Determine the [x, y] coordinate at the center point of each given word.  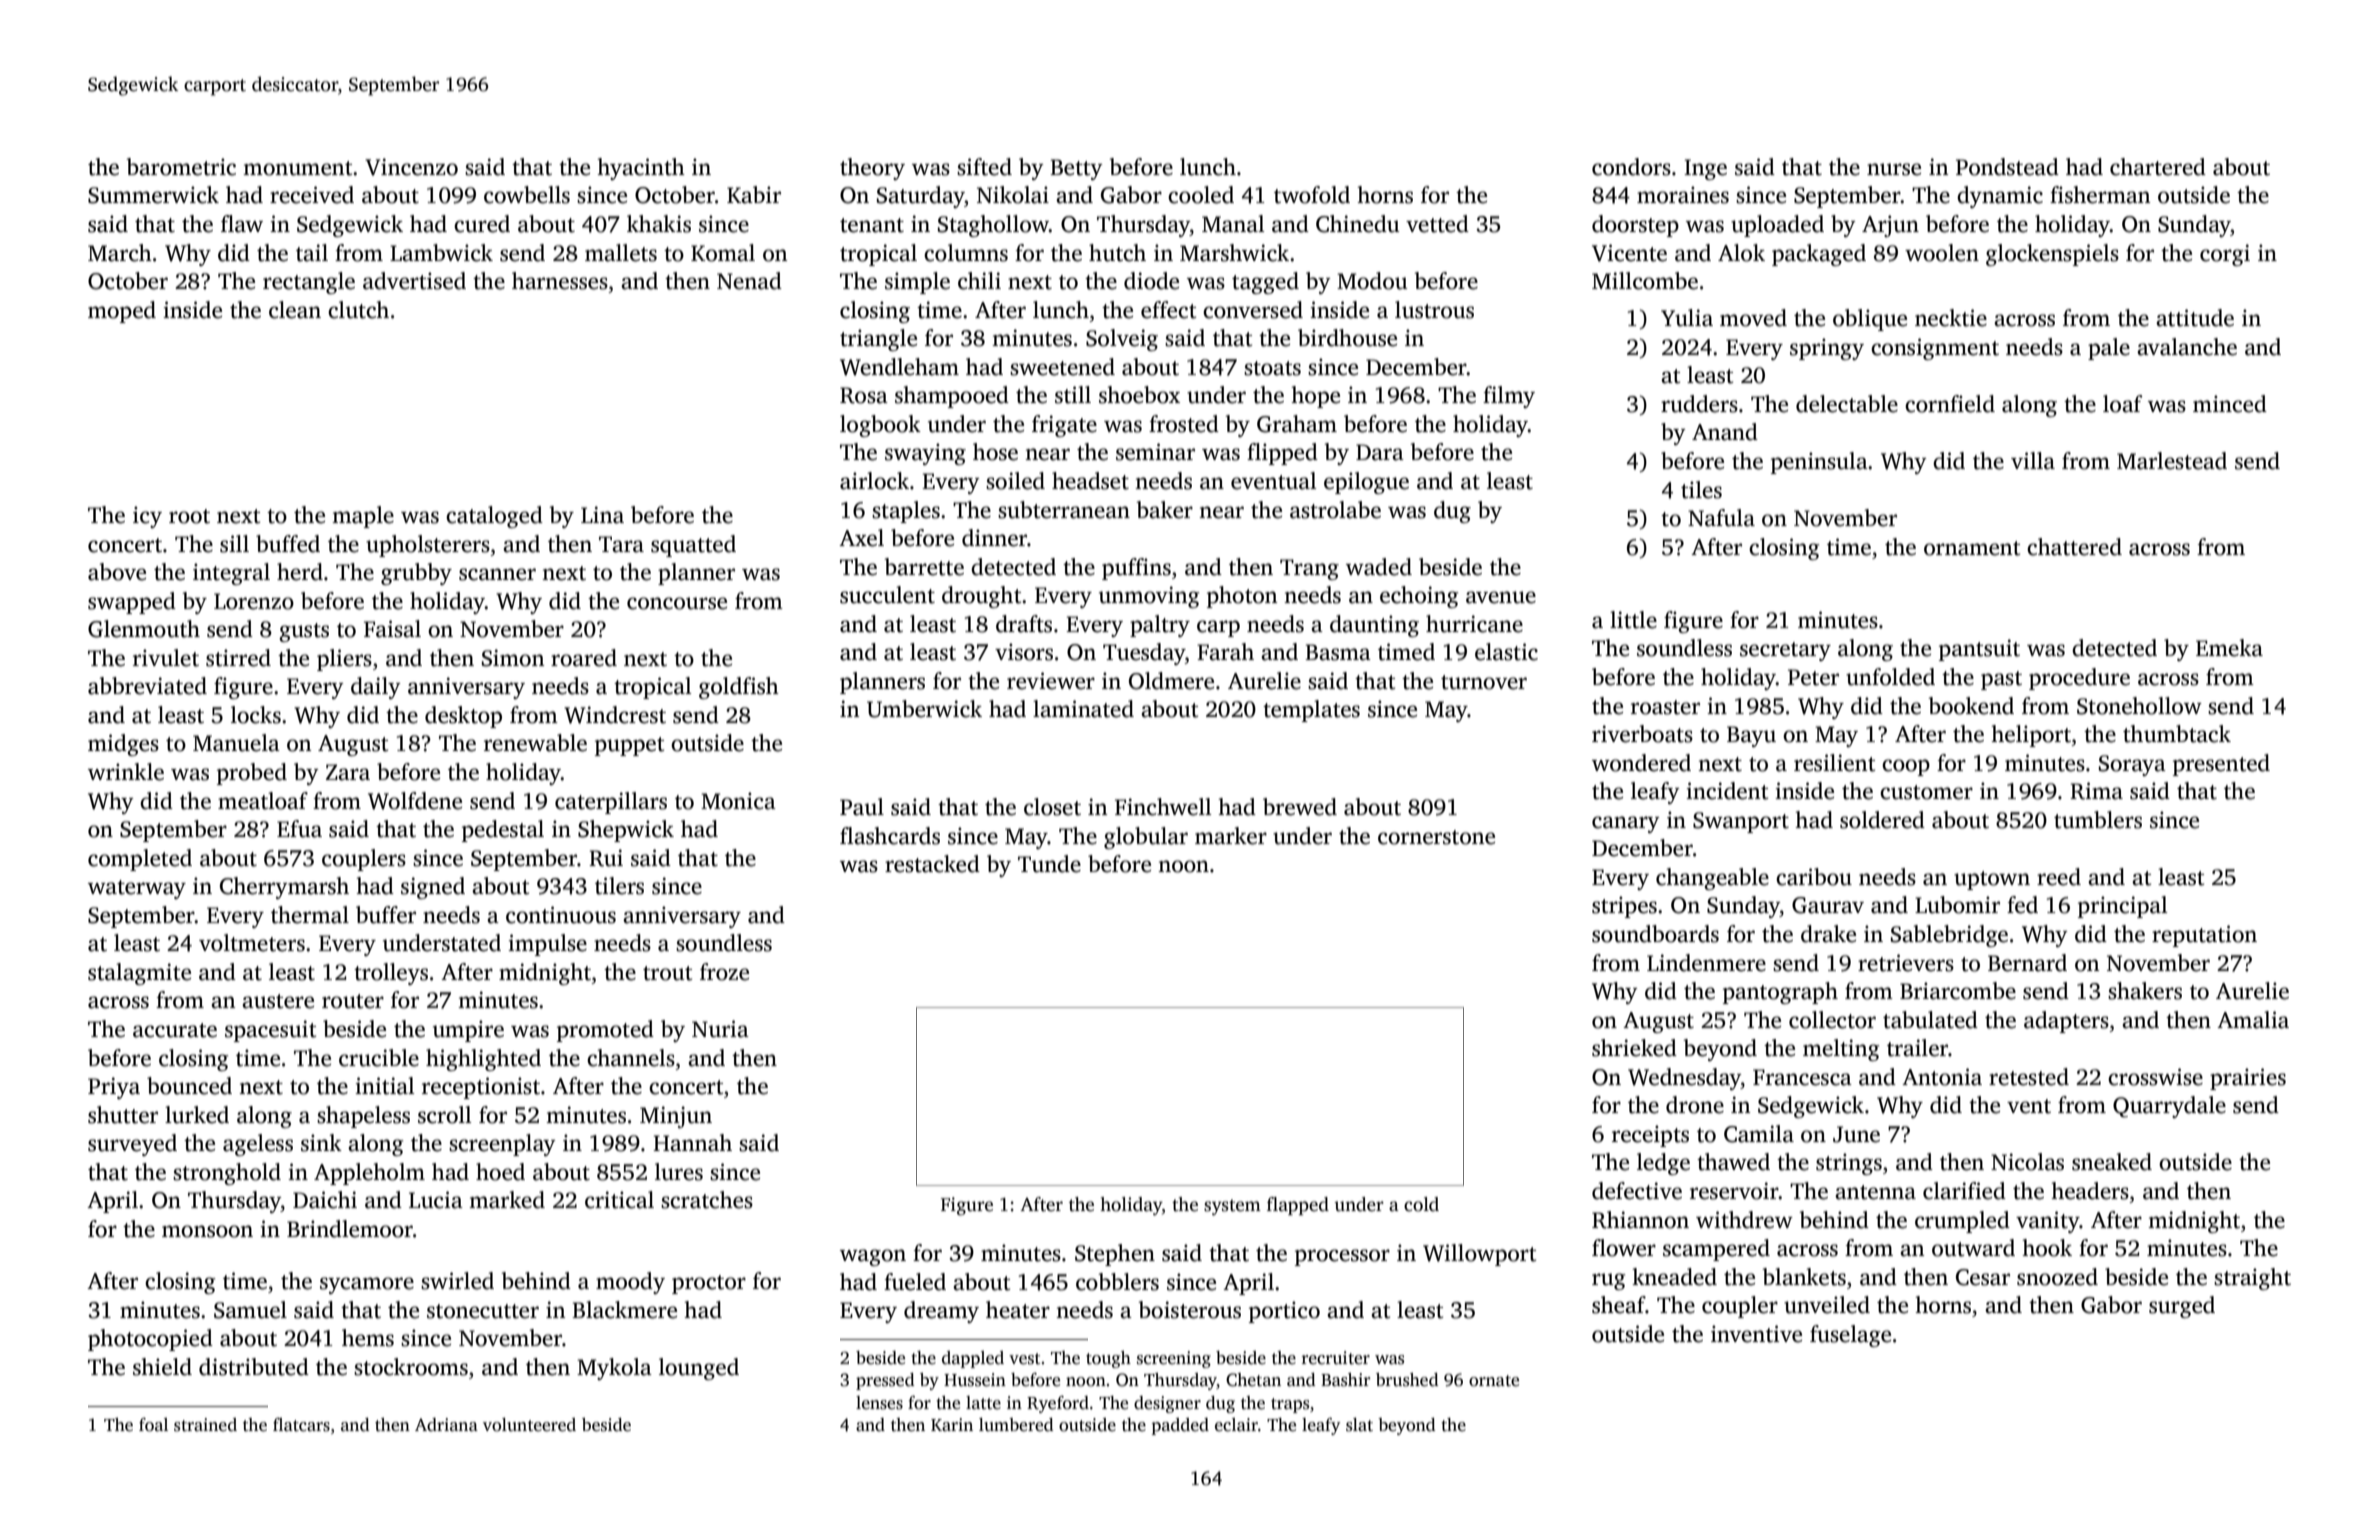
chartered [2158, 167]
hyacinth [641, 169]
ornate [1494, 1381]
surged [2182, 1307]
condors [1631, 167]
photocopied [150, 1340]
